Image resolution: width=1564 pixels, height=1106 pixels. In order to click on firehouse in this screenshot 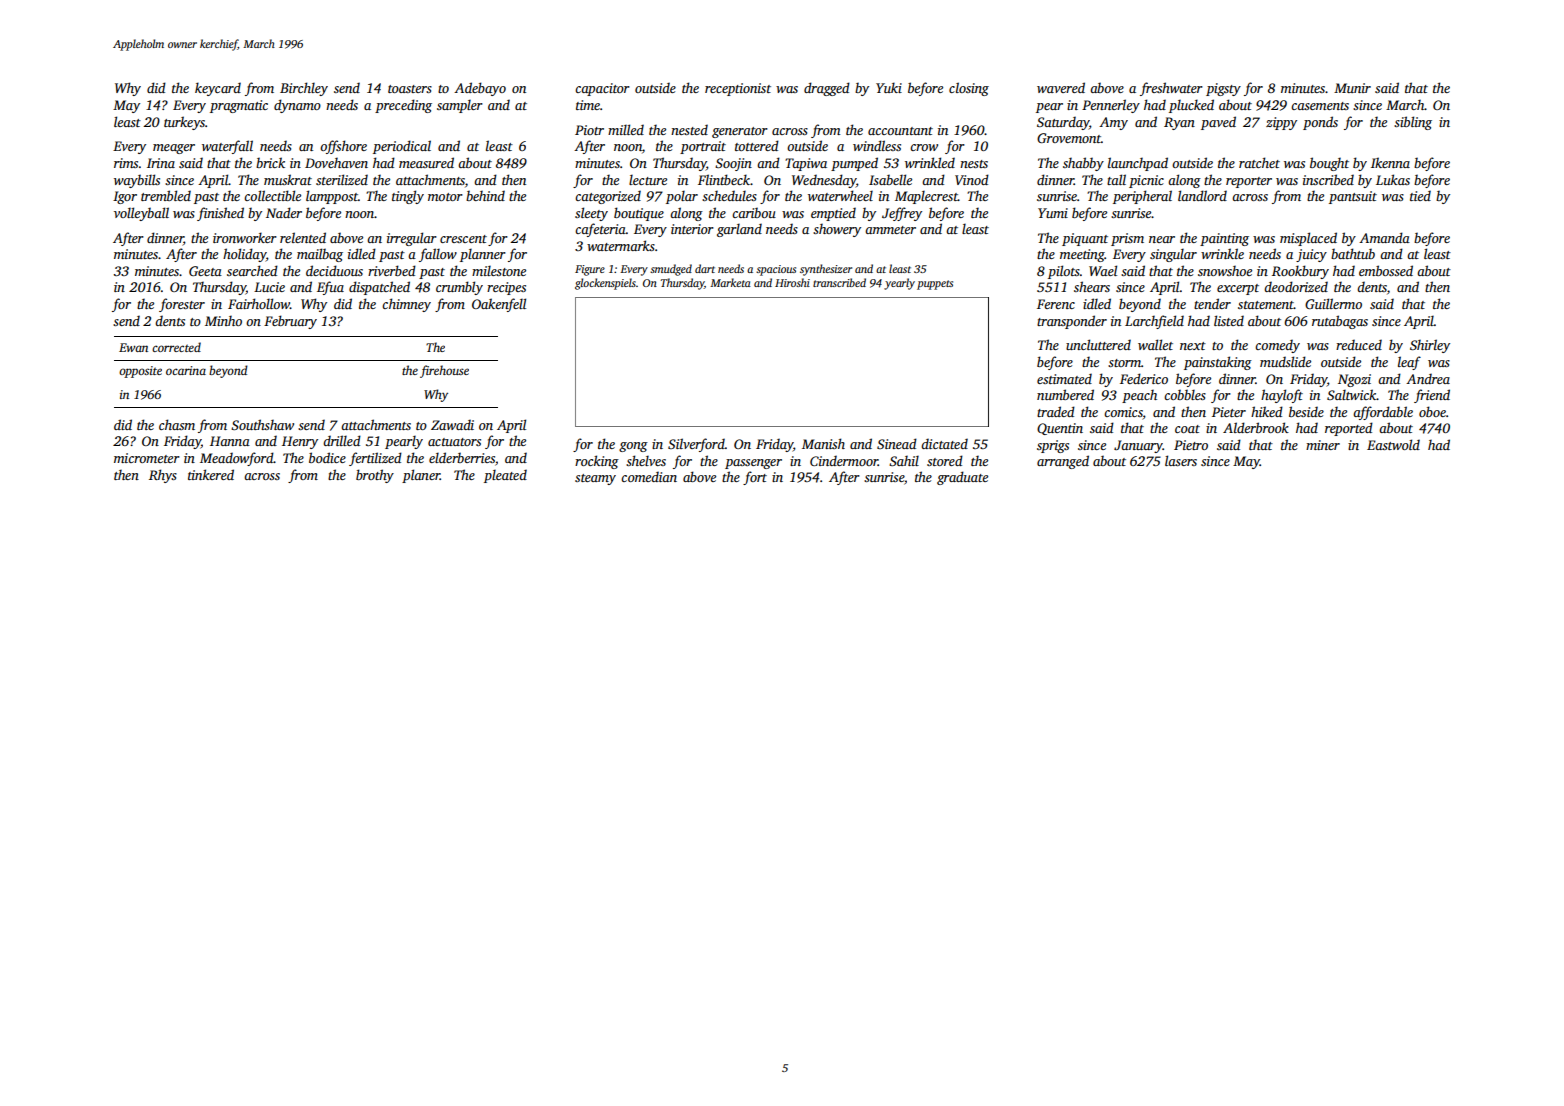, I will do `click(444, 371)`.
